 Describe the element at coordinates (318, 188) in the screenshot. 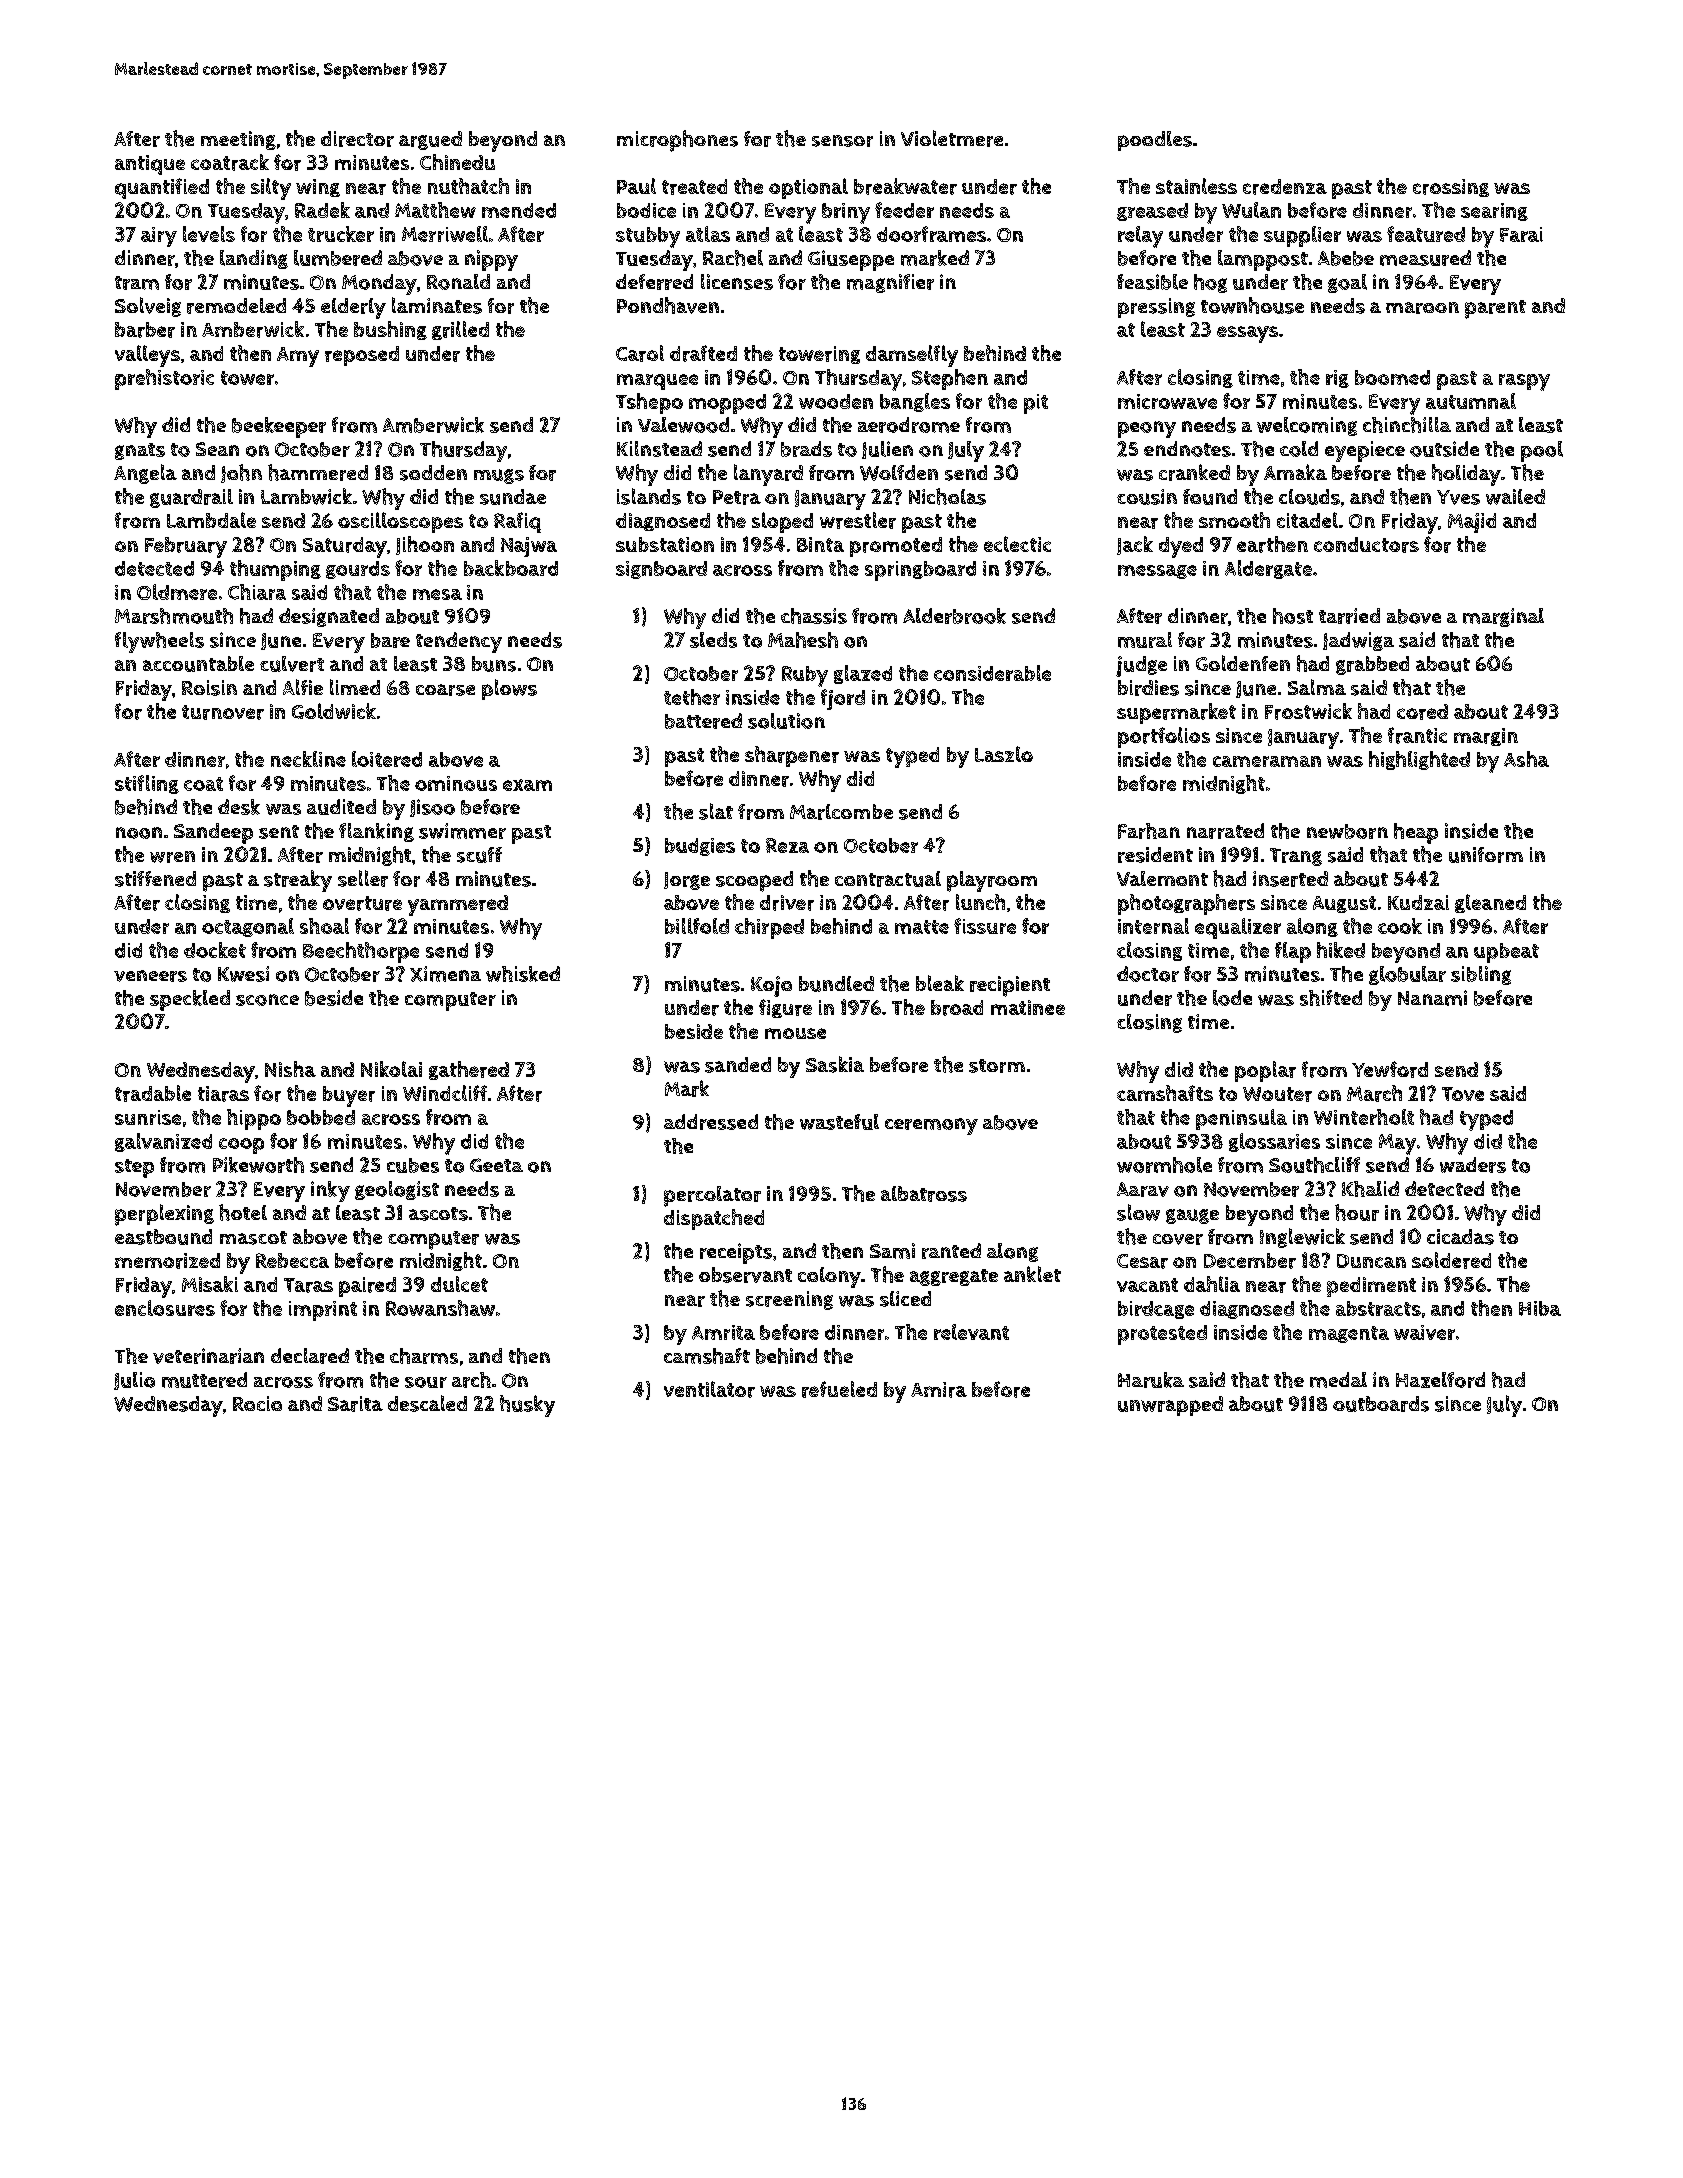

I see `wing` at that location.
